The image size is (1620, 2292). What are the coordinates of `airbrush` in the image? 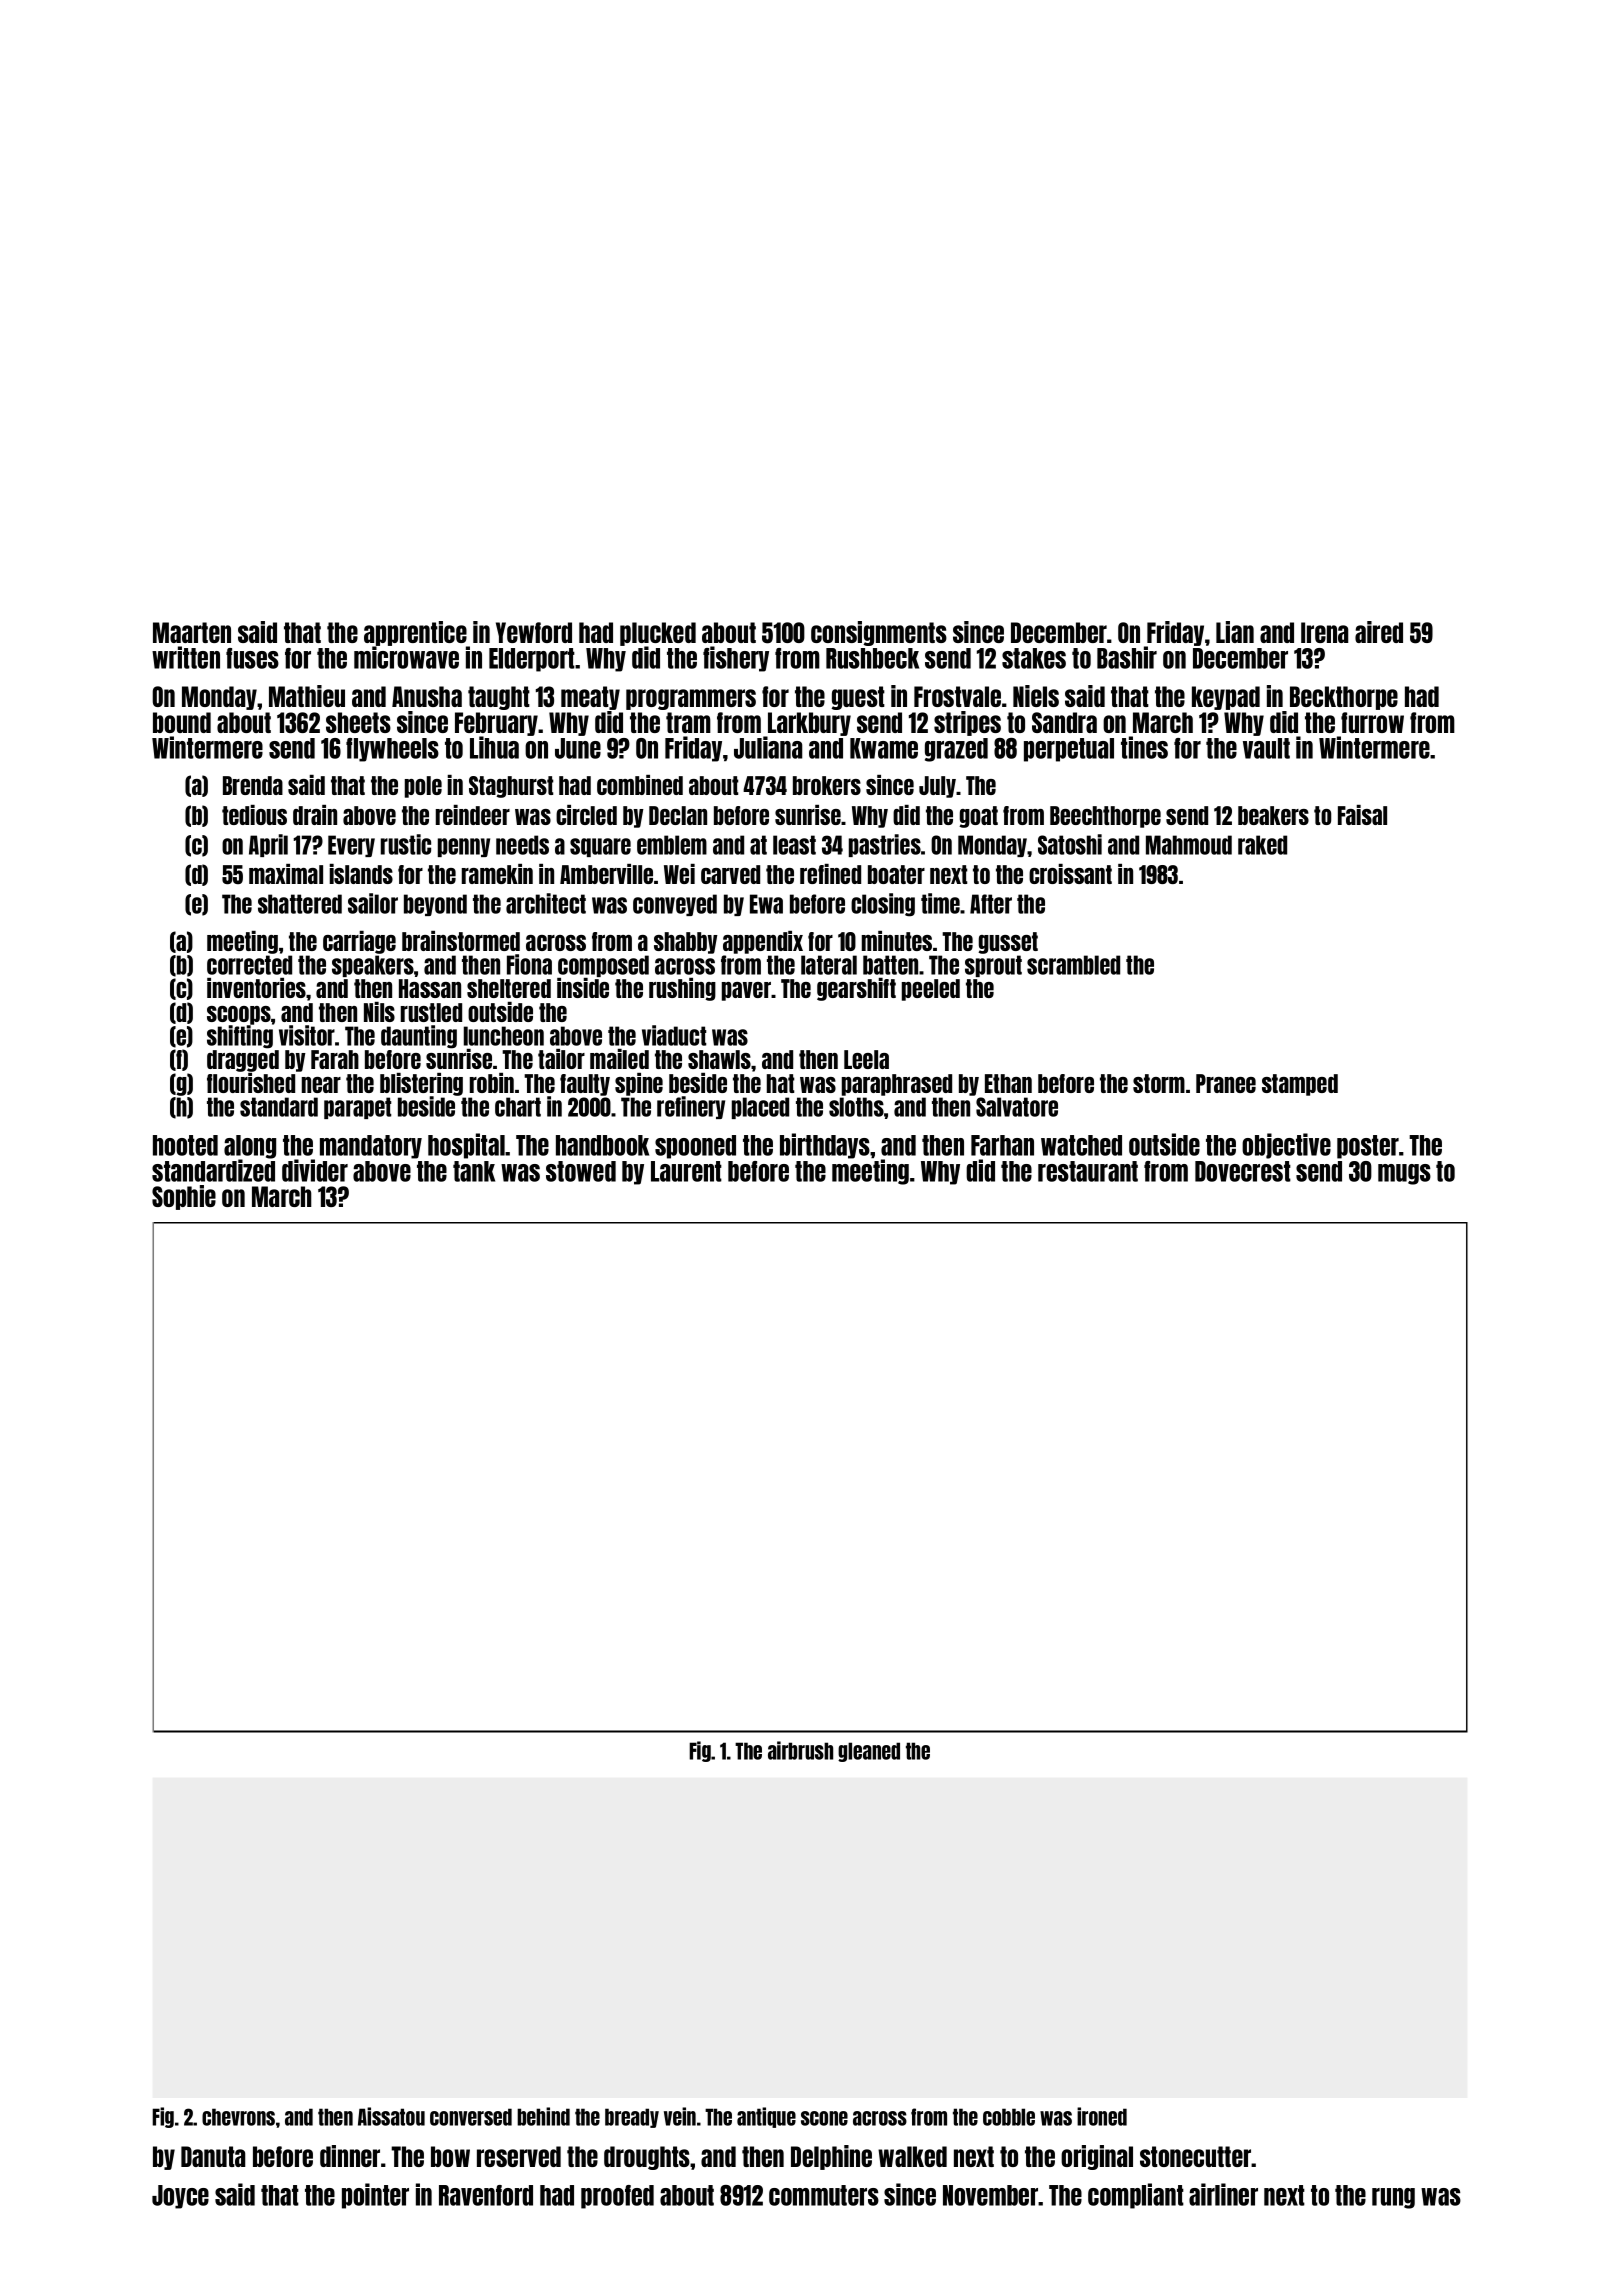 It's located at (800, 1750).
